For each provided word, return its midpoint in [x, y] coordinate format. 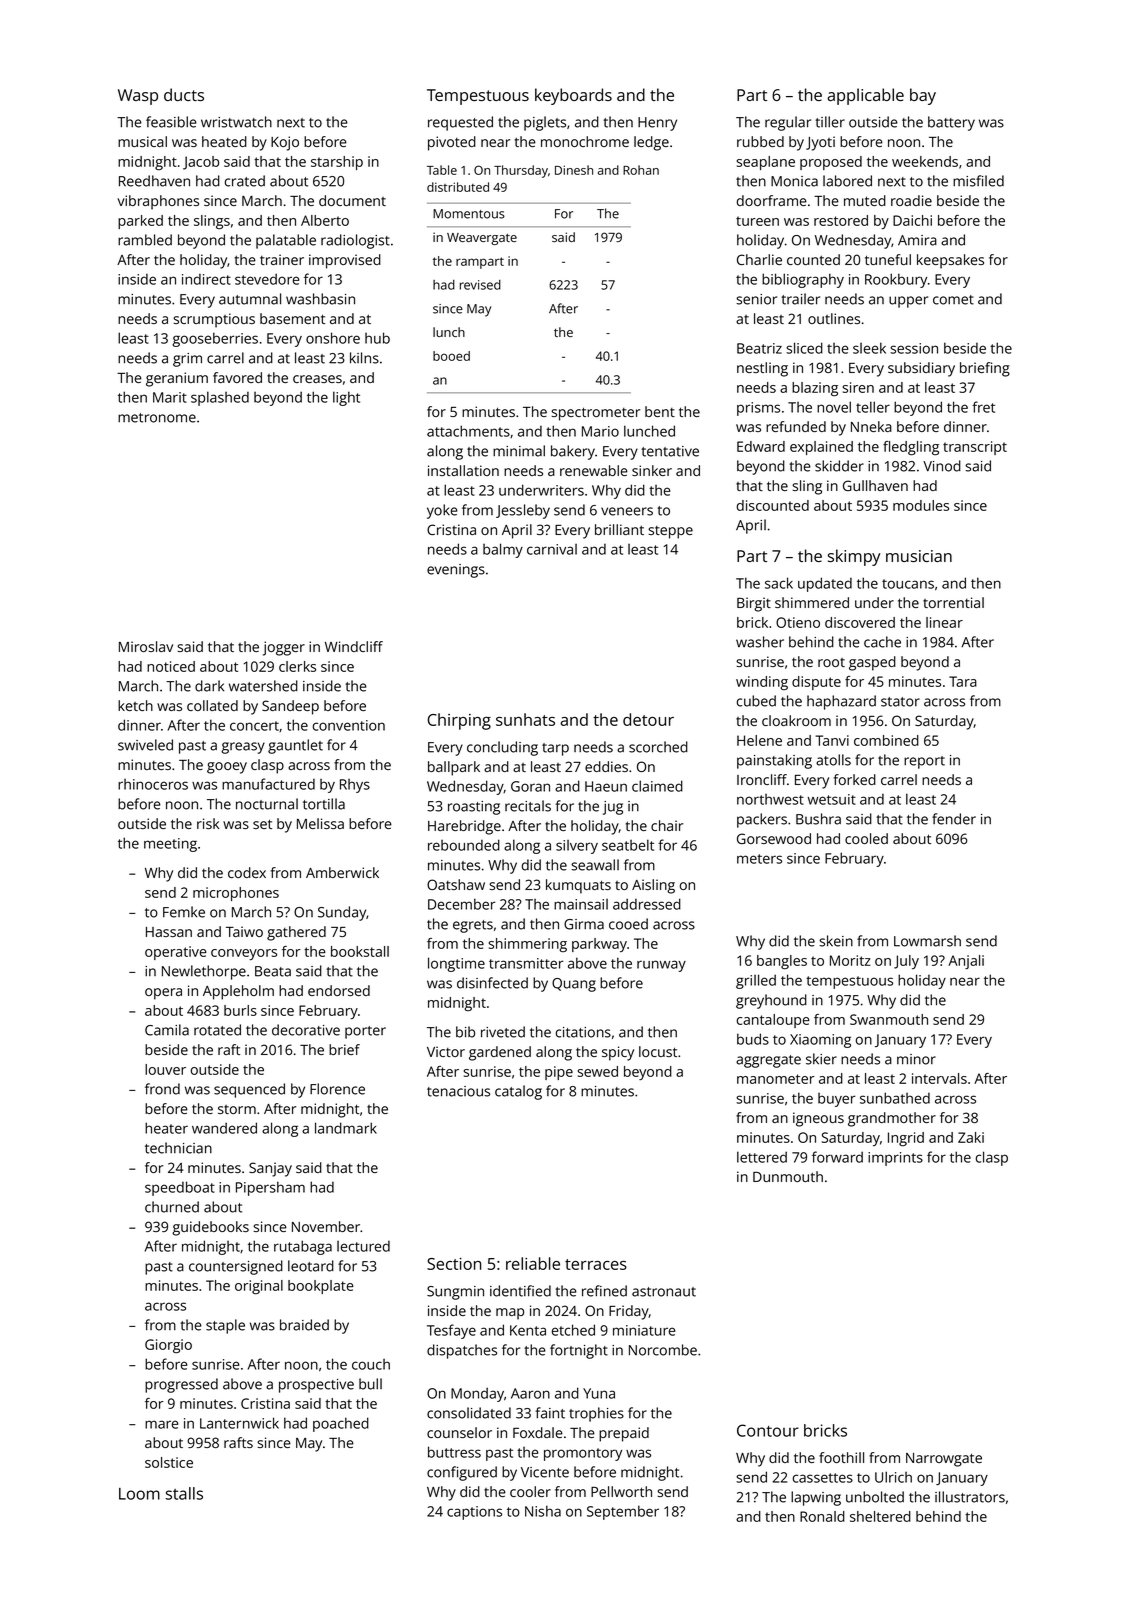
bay [923, 96]
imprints [895, 1159]
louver [165, 1069]
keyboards [573, 96]
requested [460, 123]
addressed [647, 904]
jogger [284, 648]
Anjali [966, 962]
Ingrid [906, 1139]
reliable [533, 1263]
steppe [670, 532]
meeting [170, 845]
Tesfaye [451, 1331]
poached [341, 1424]
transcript [975, 448]
